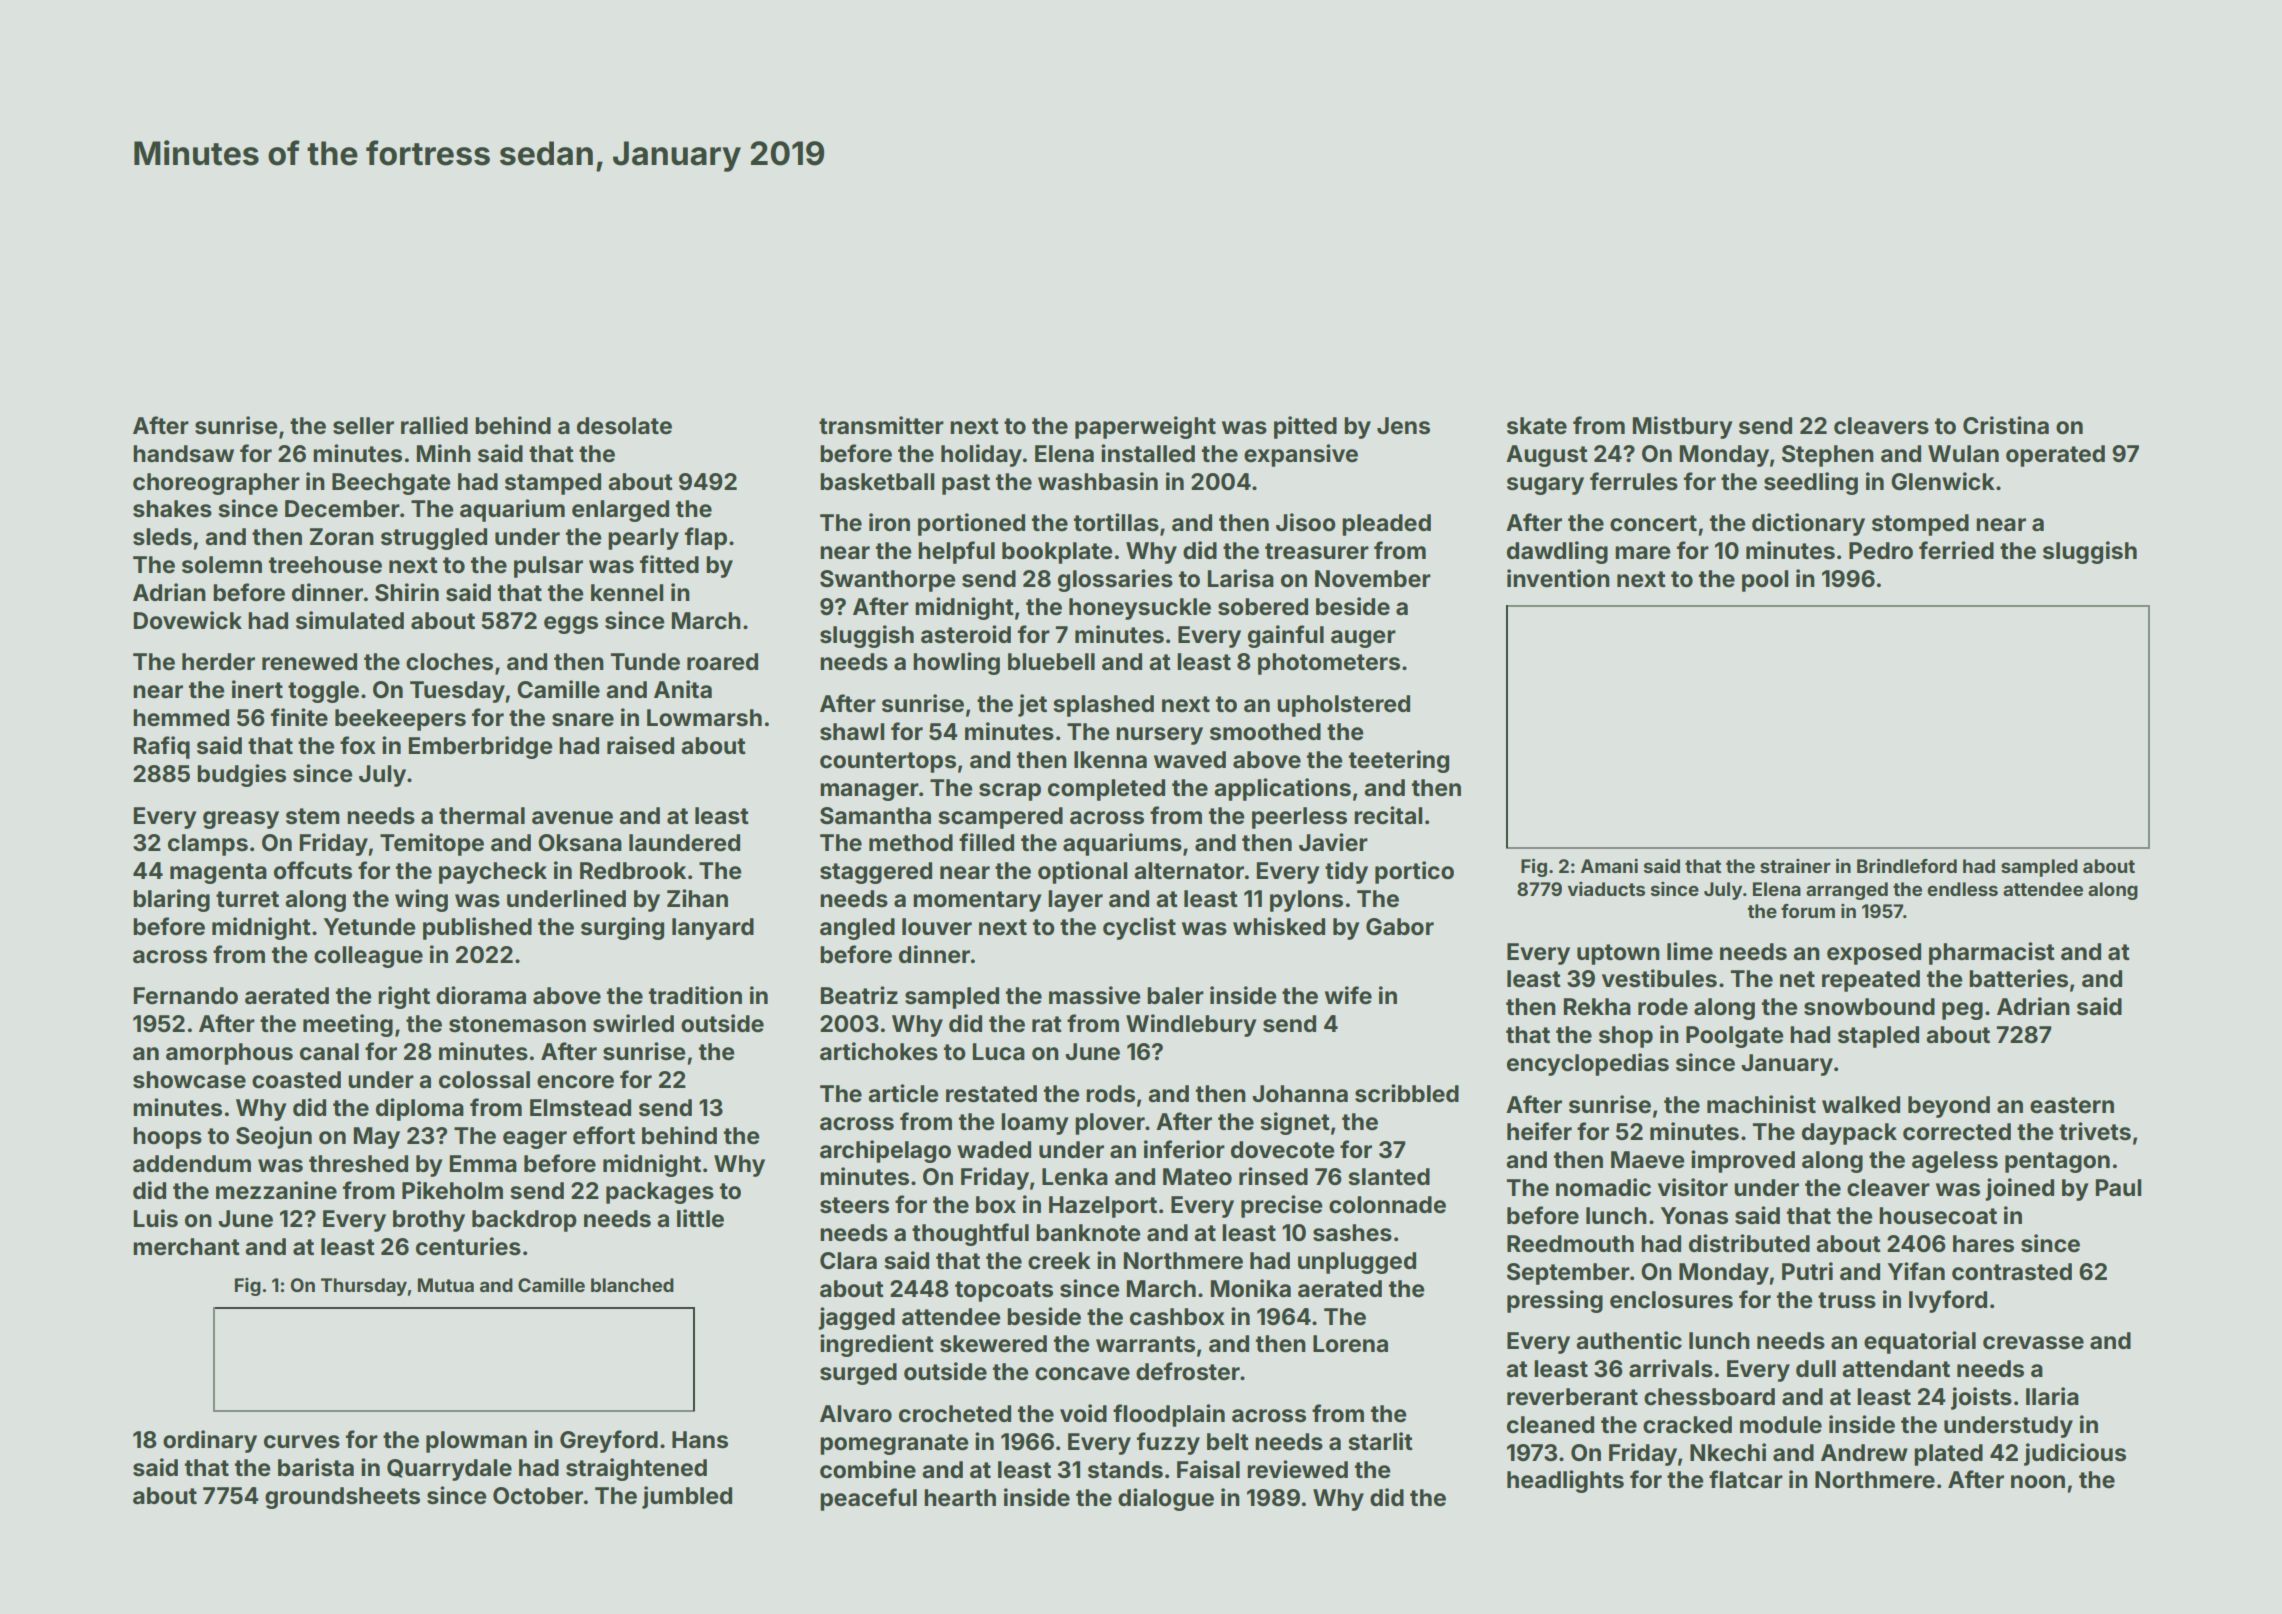 The height and width of the screenshot is (1614, 2282). I want to click on Javier, so click(1333, 842).
